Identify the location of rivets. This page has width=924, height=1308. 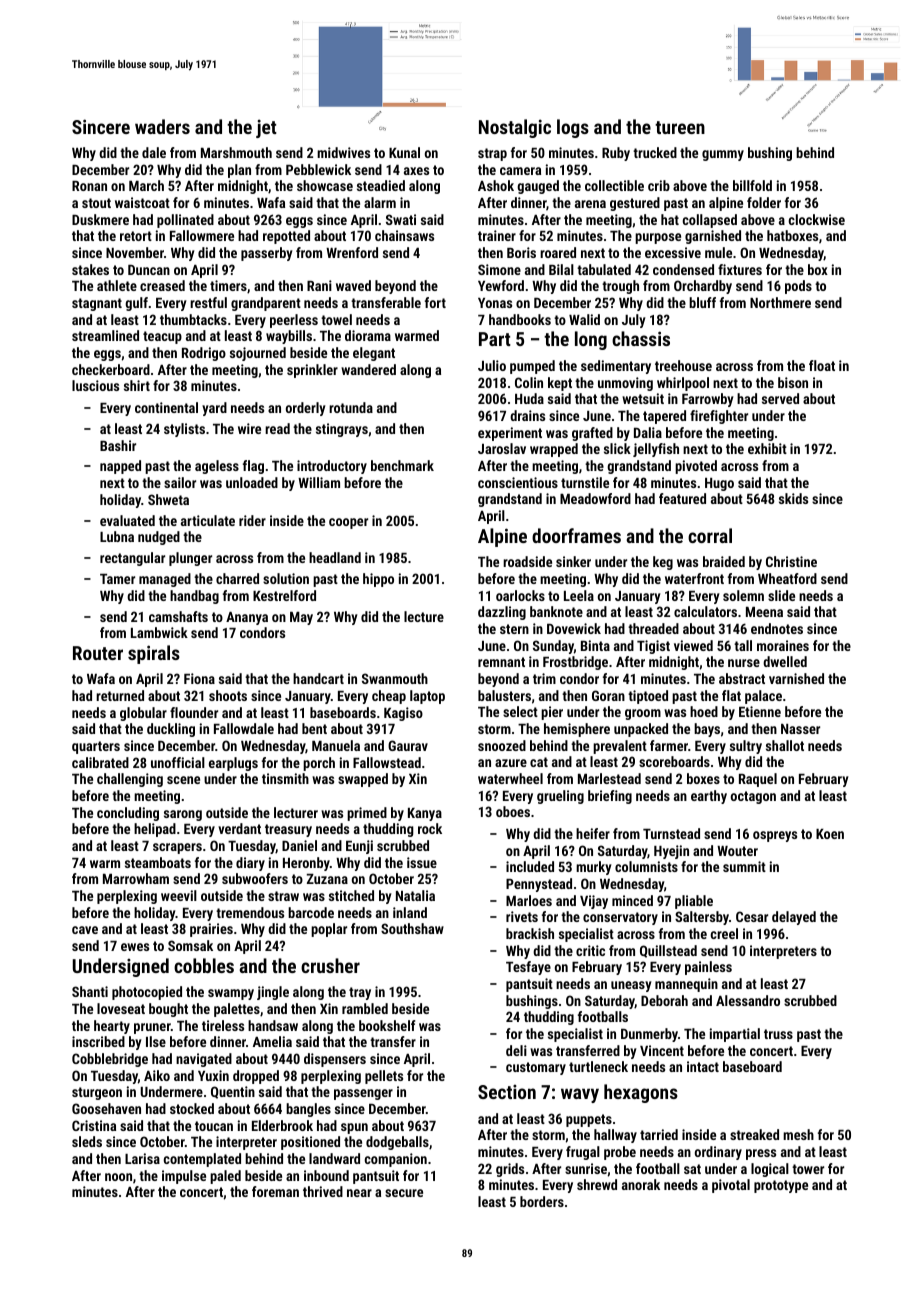
(522, 916).
